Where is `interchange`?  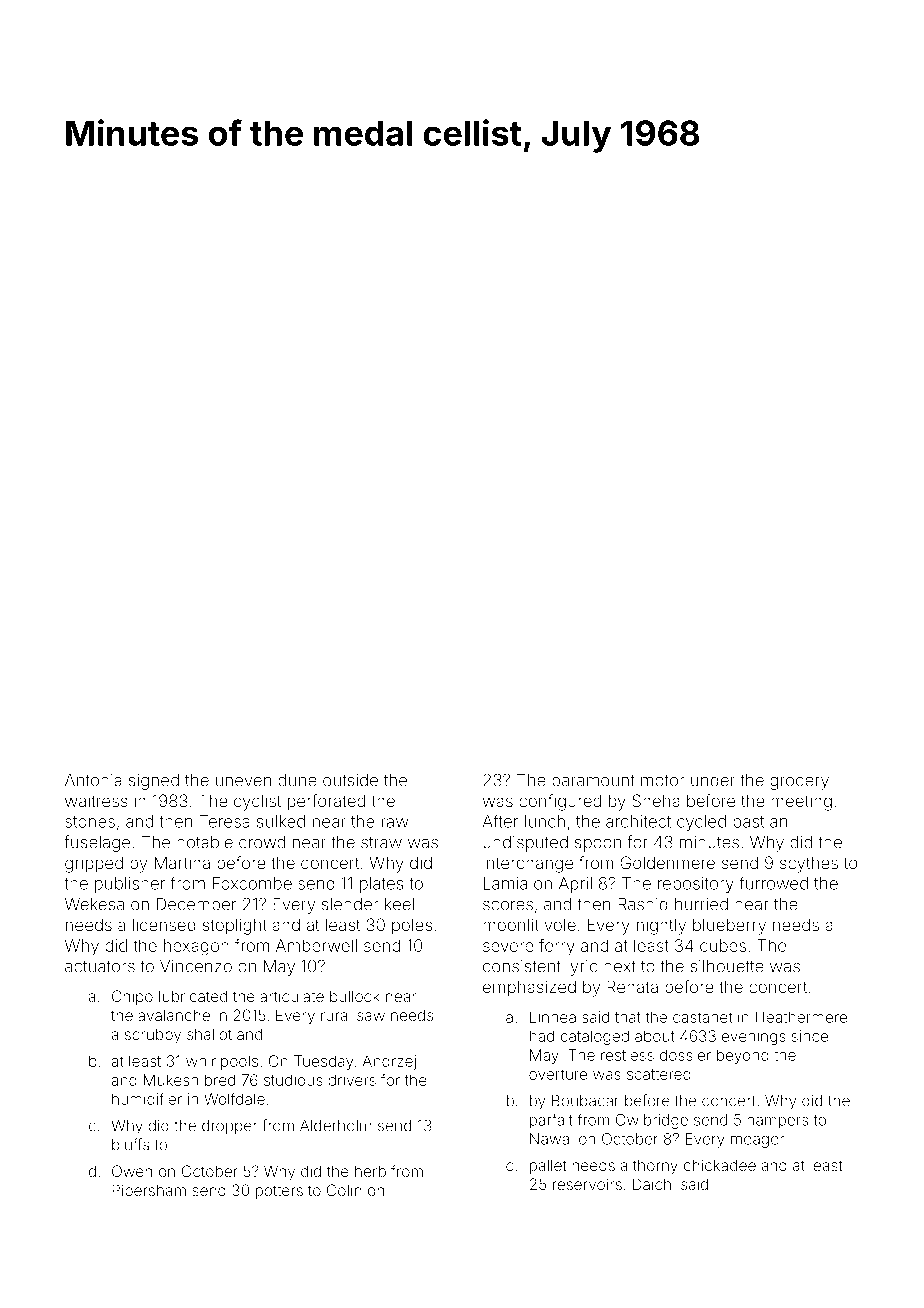 interchange is located at coordinates (528, 865).
